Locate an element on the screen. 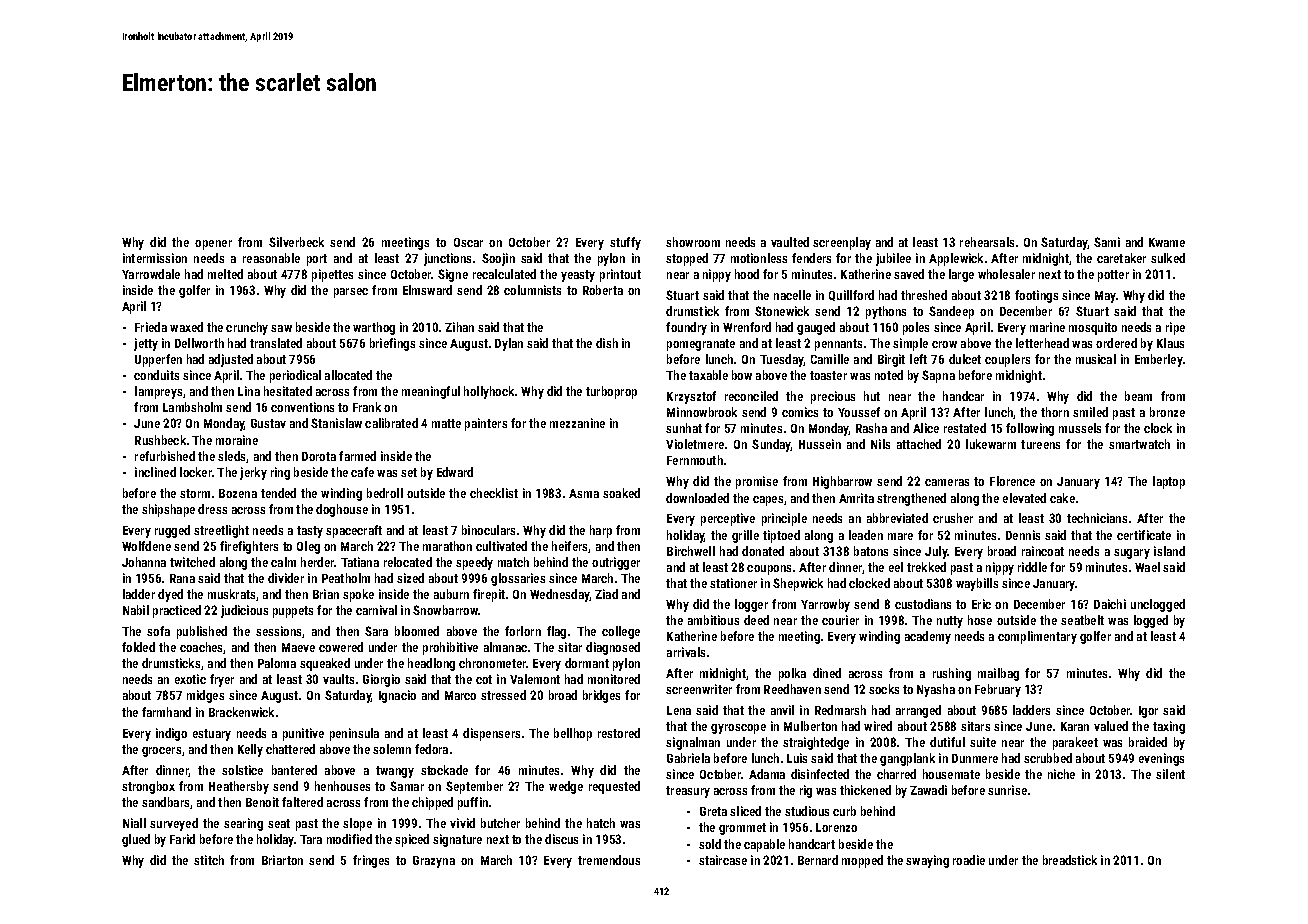 This screenshot has height=924, width=1308. Daichi is located at coordinates (1110, 604).
